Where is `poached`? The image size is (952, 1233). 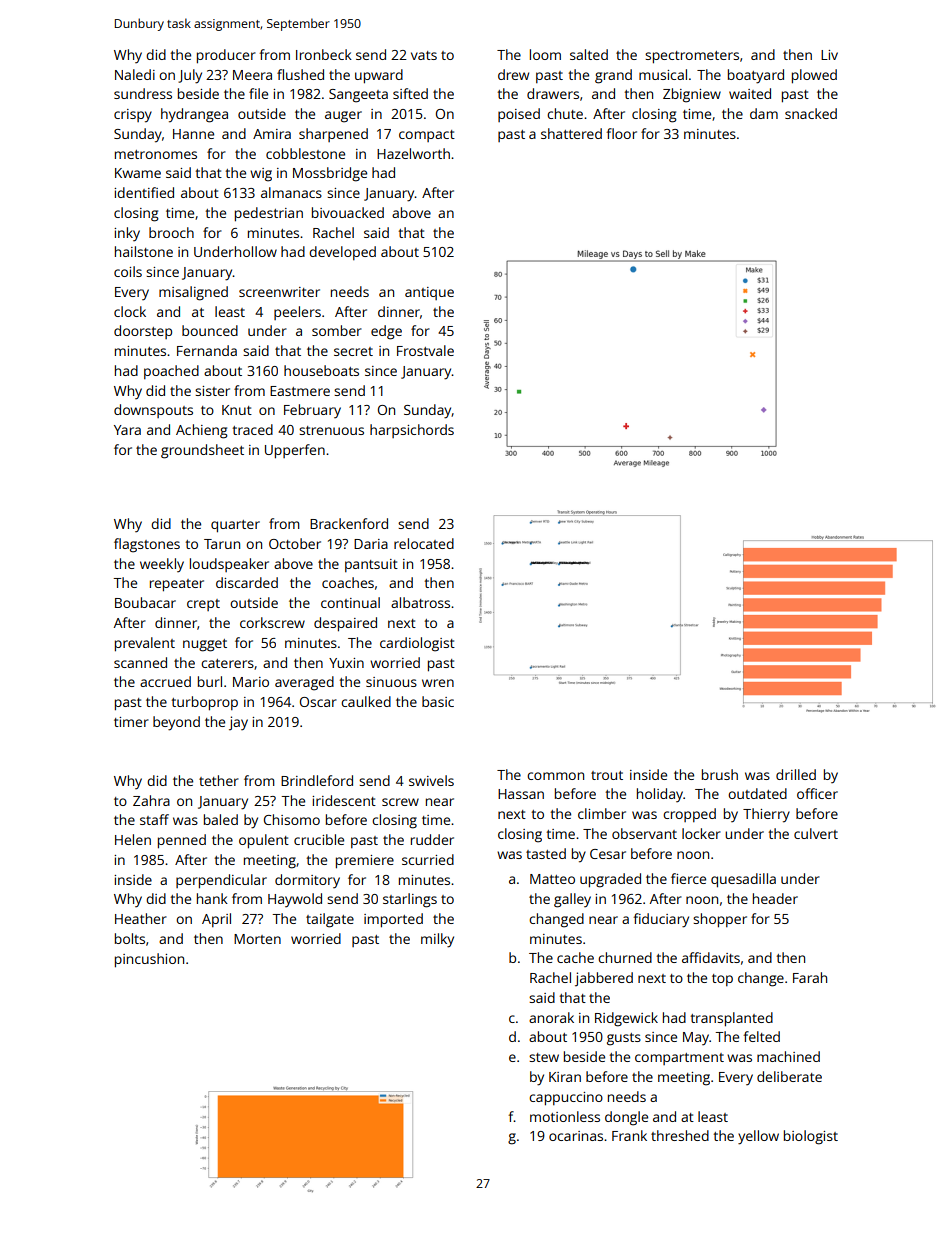
poached is located at coordinates (171, 372).
